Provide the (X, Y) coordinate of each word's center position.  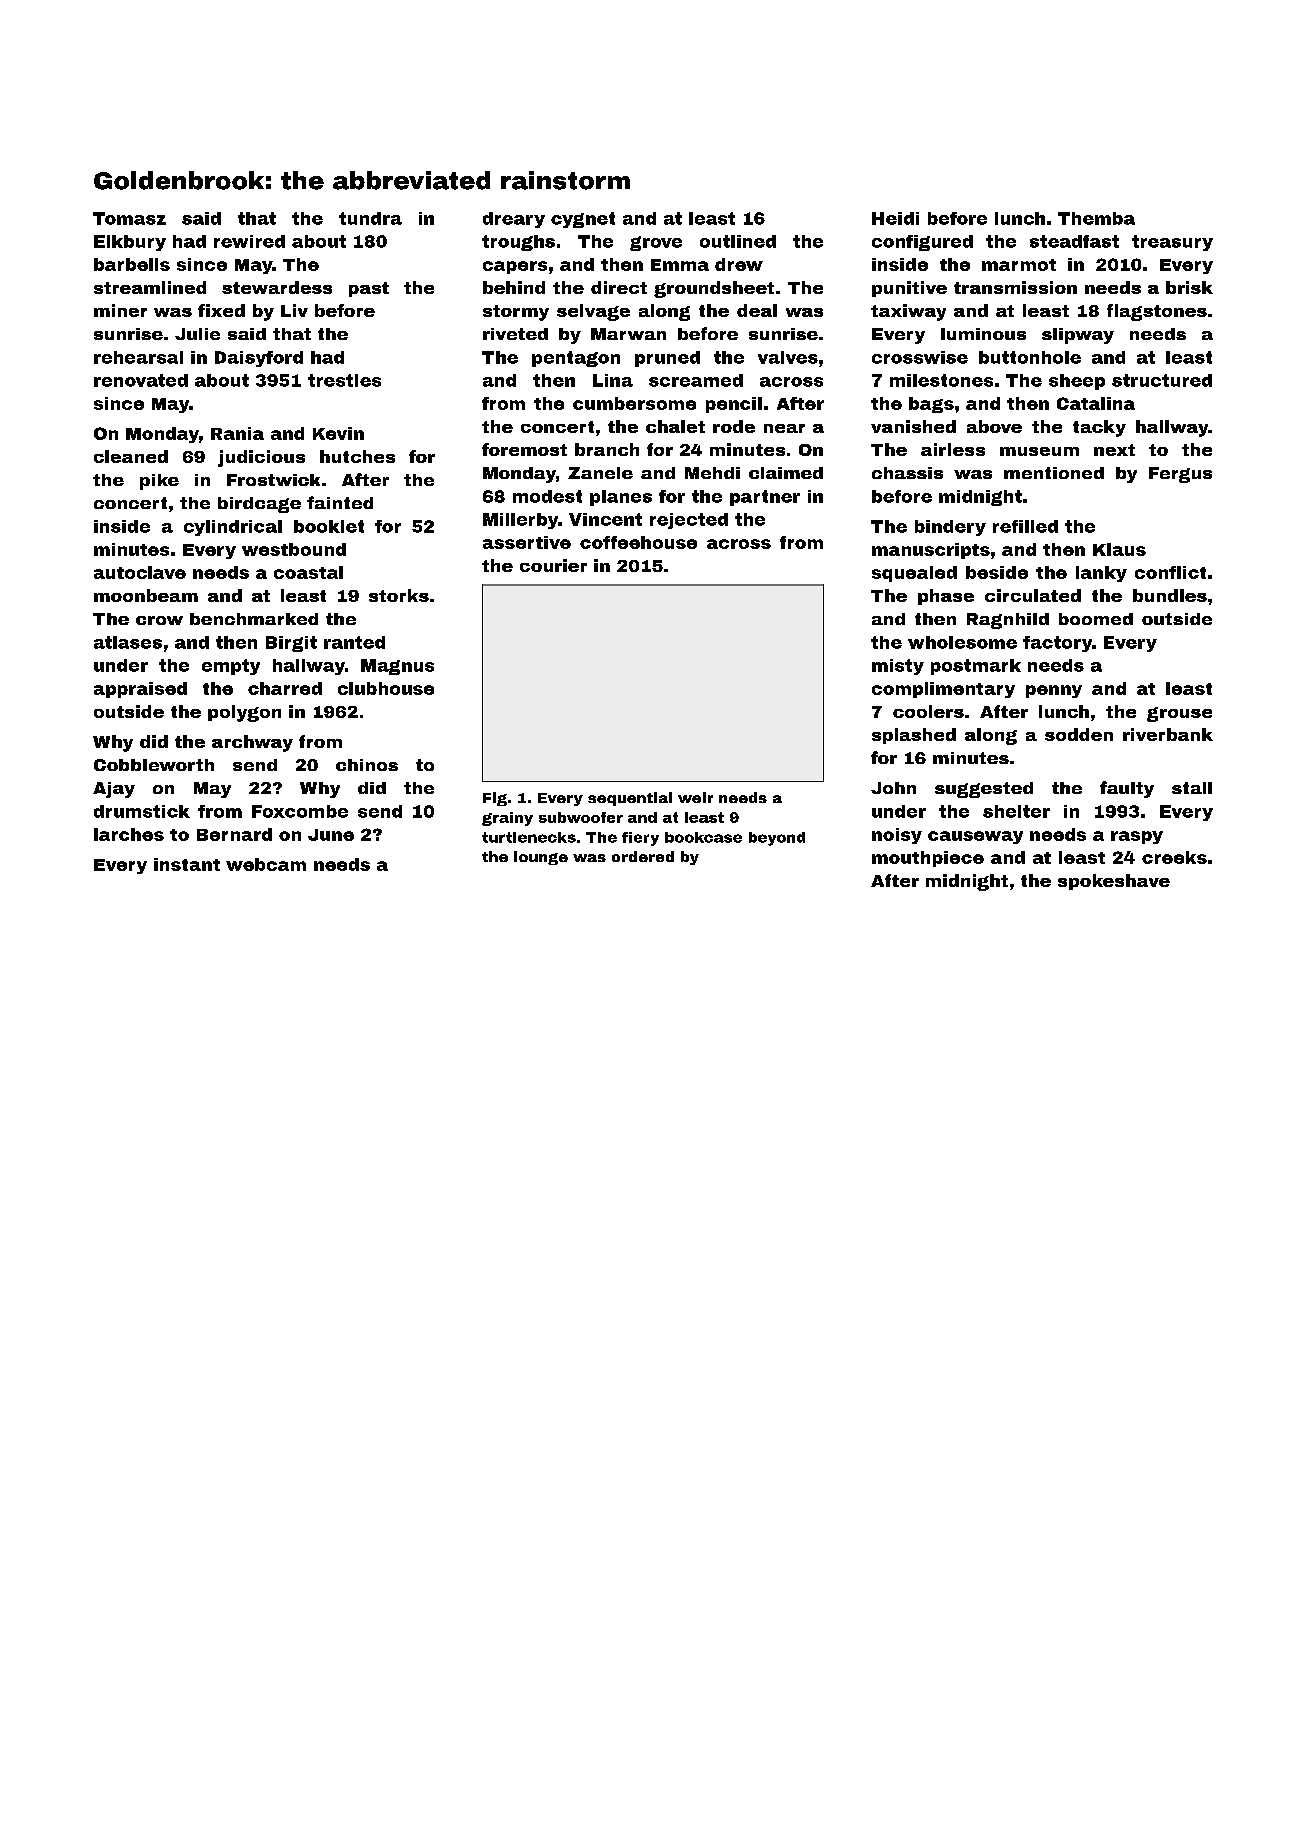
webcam (266, 864)
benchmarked (254, 619)
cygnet (583, 220)
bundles (1170, 595)
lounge (541, 858)
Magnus (397, 667)
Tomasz (129, 218)
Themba (1096, 218)
